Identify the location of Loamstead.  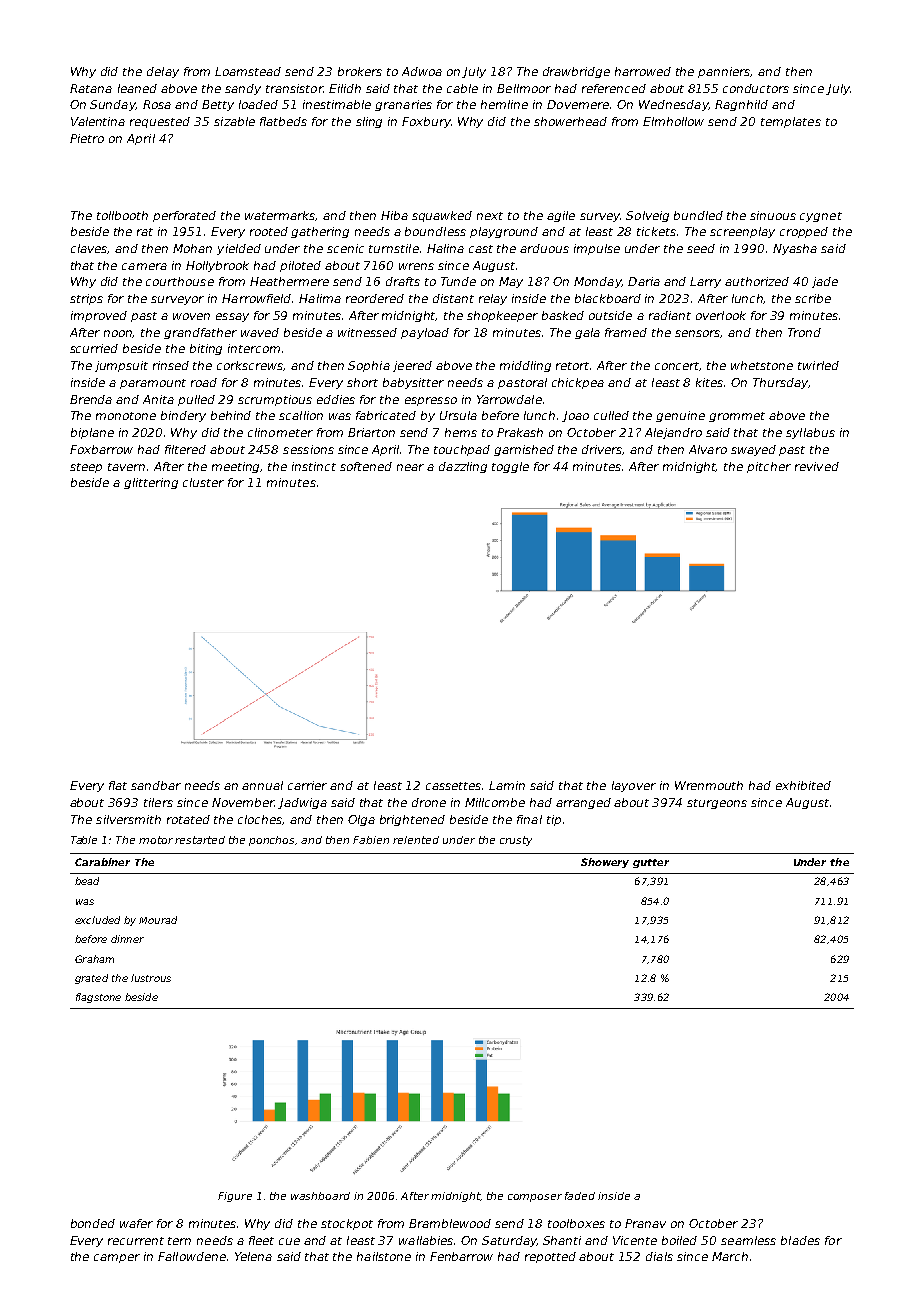
(248, 71).
